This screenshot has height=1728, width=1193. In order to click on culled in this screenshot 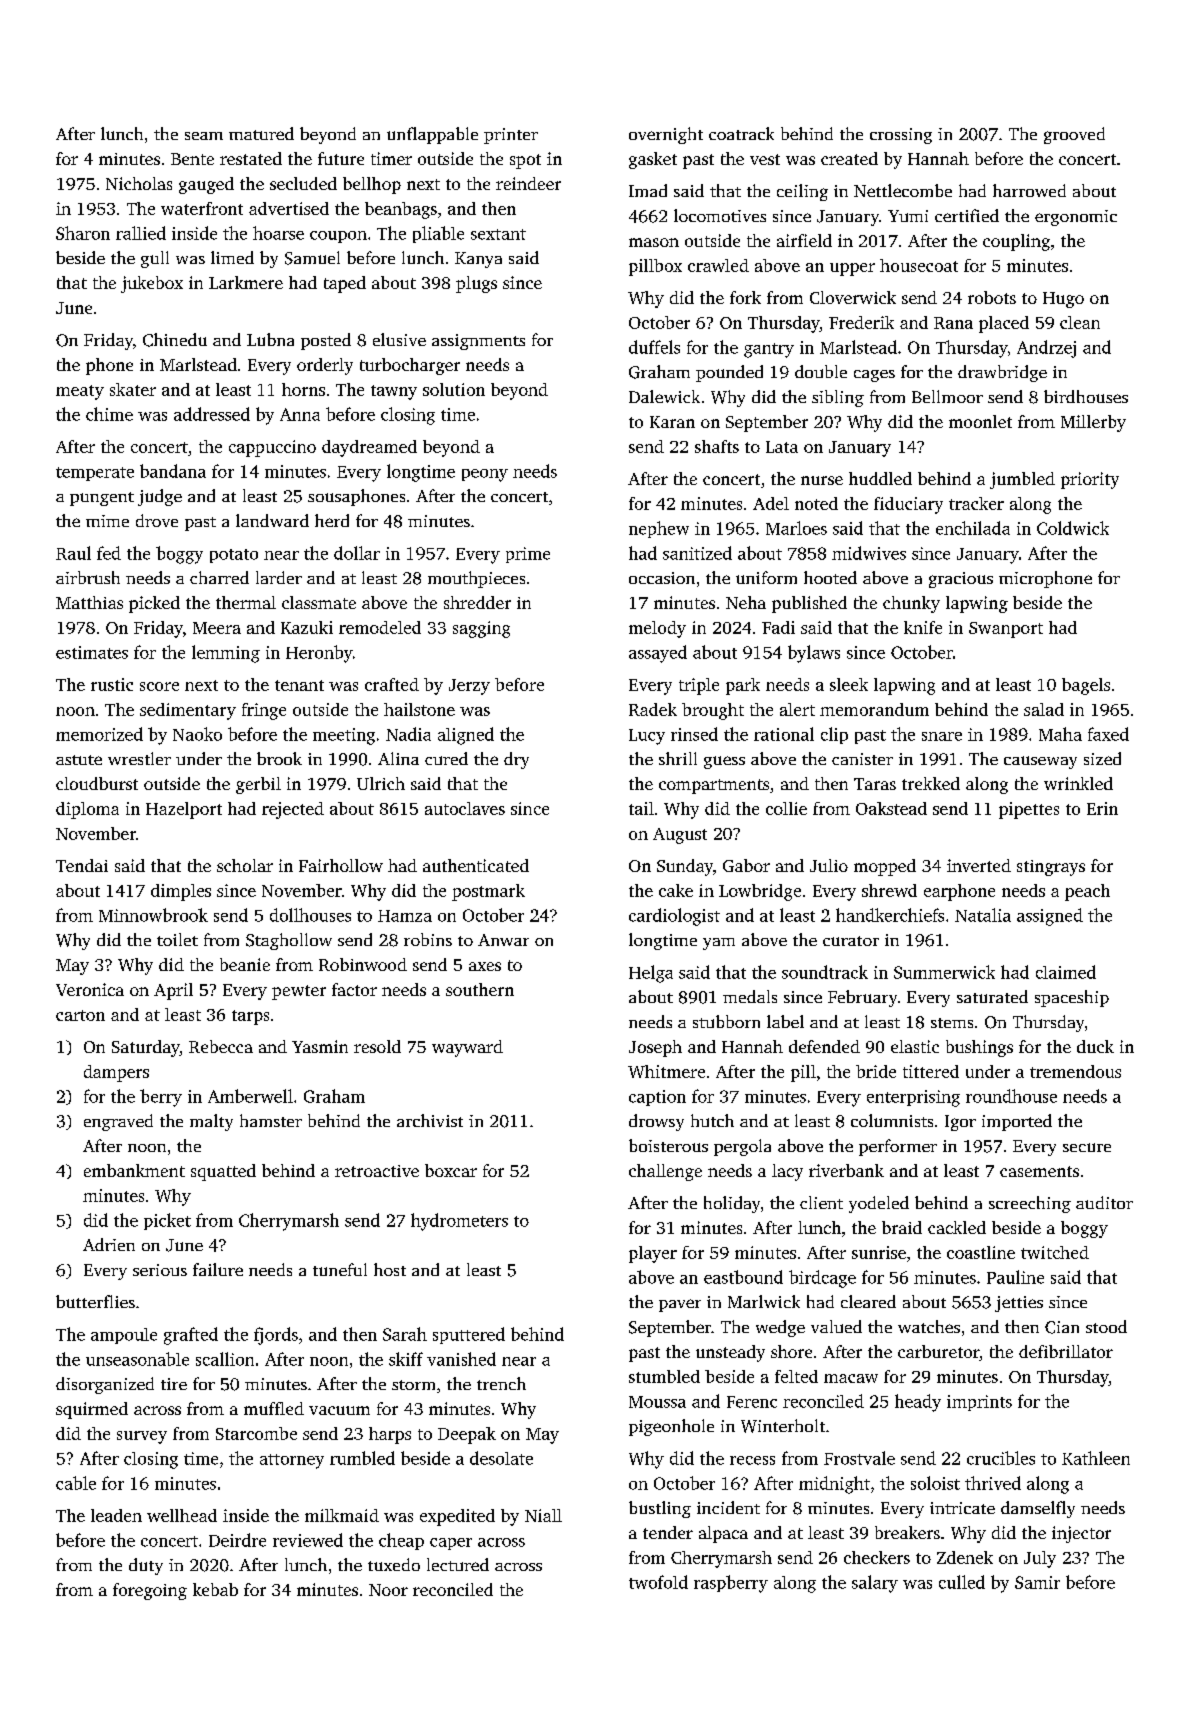, I will do `click(962, 1582)`.
